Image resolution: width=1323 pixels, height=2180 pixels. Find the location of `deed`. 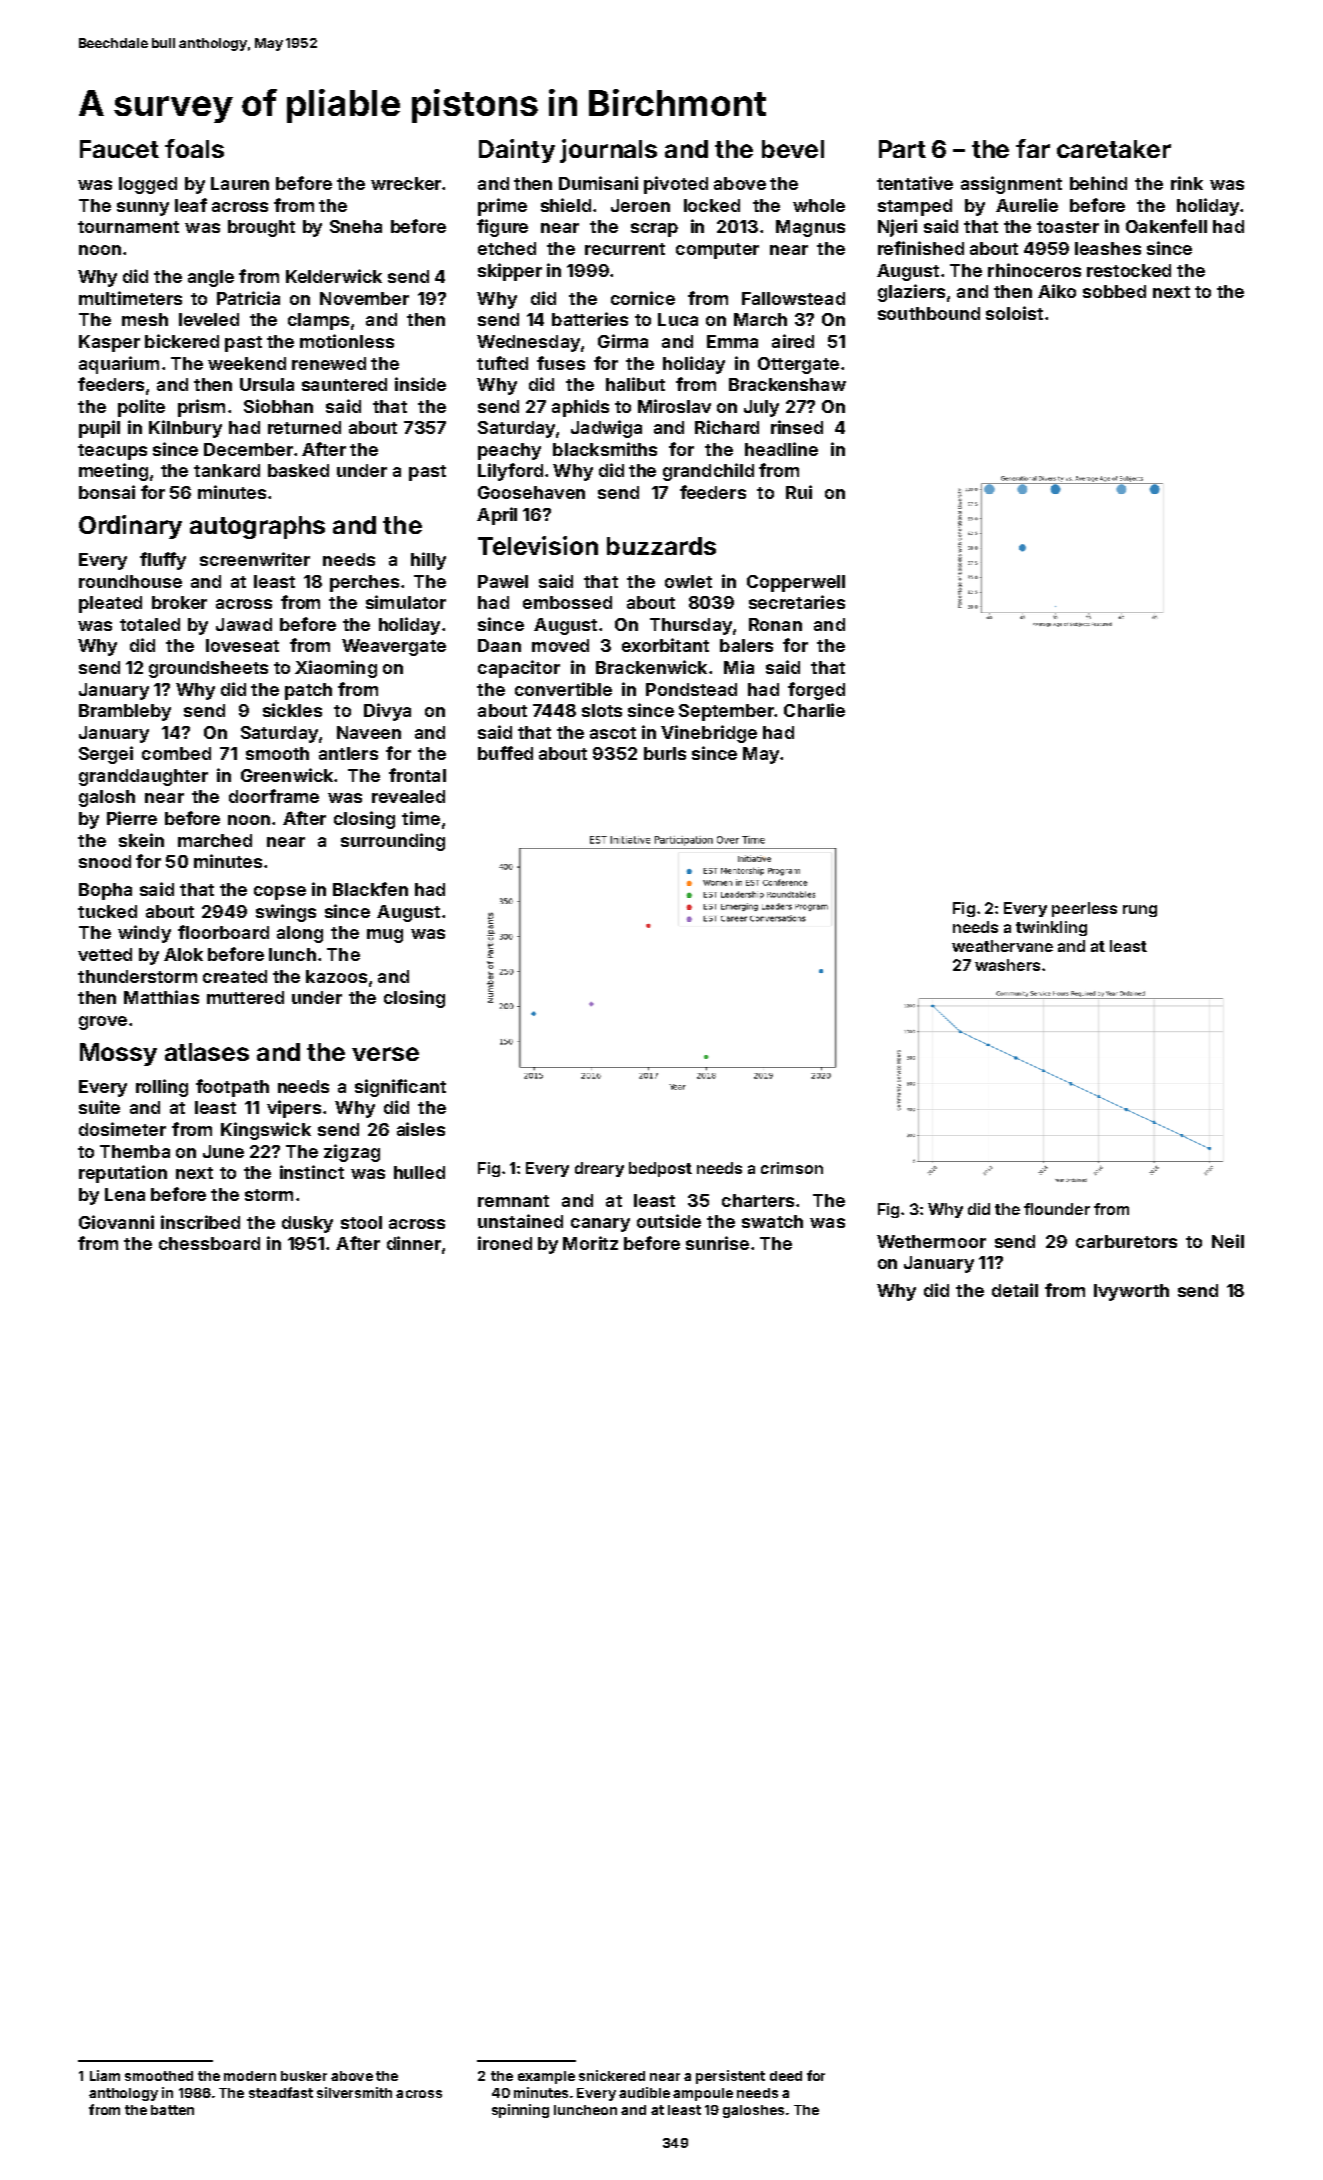

deed is located at coordinates (786, 2076).
